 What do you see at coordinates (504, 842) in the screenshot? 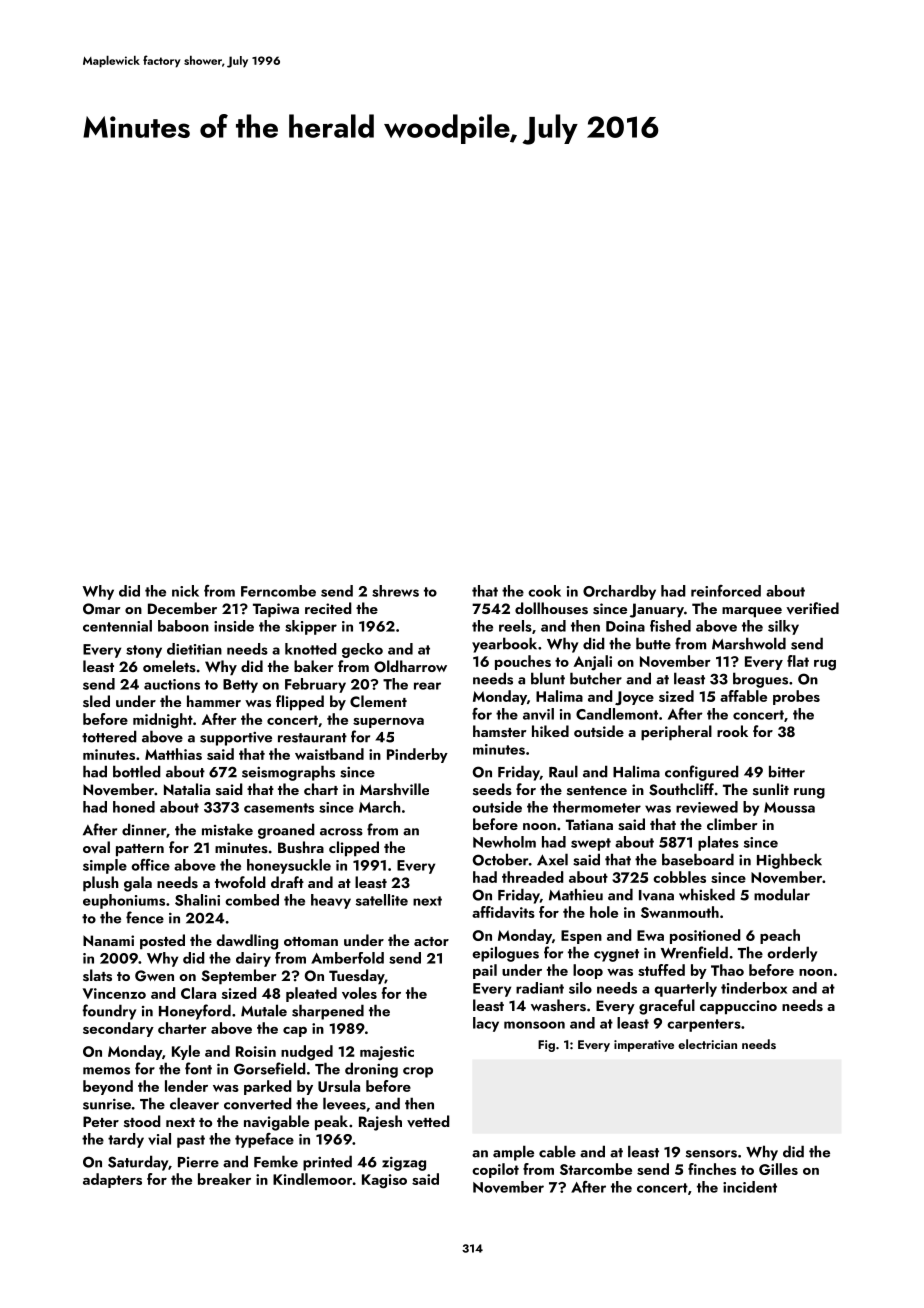
I see `Newholm` at bounding box center [504, 842].
